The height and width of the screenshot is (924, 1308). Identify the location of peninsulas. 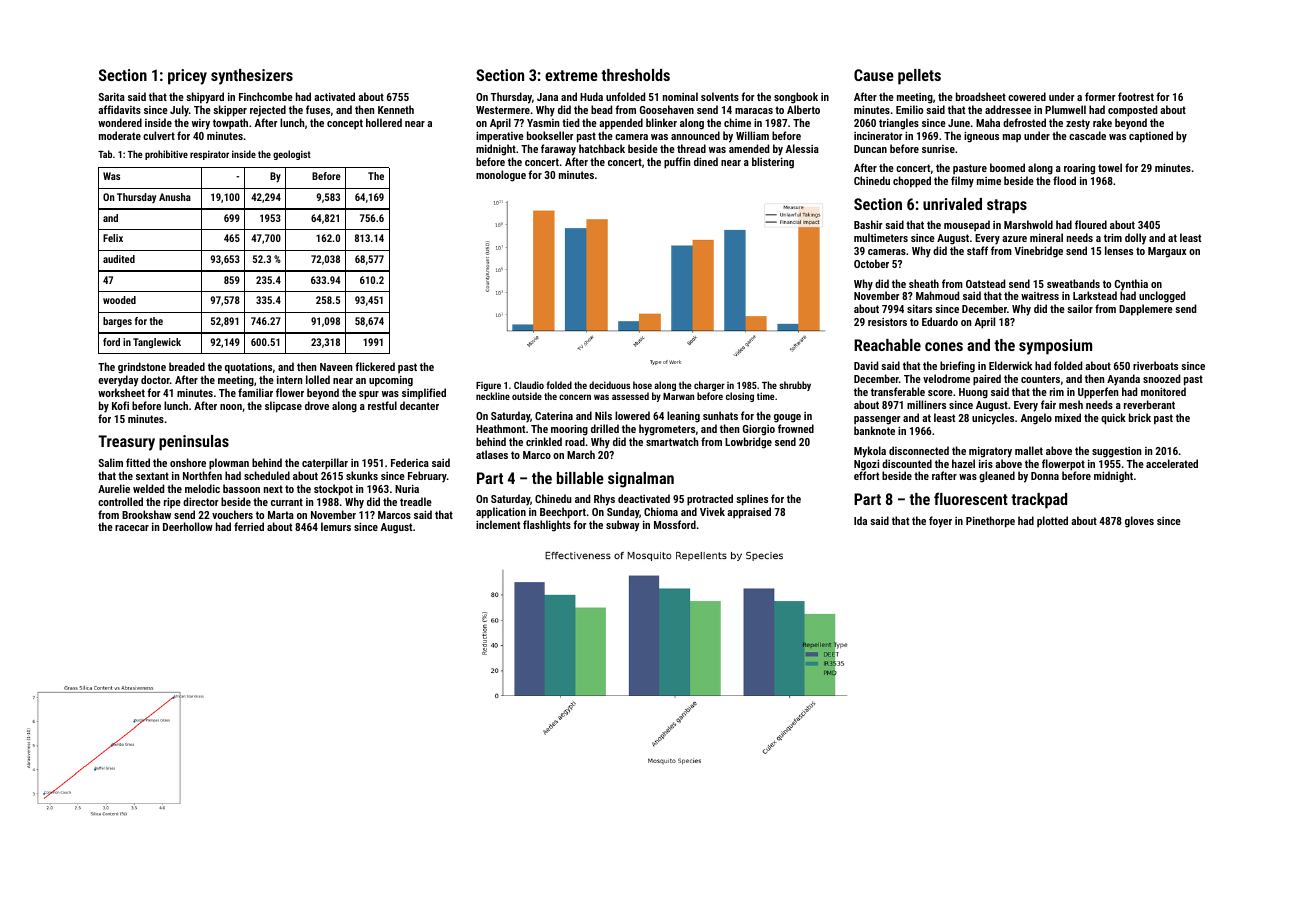
(194, 443).
